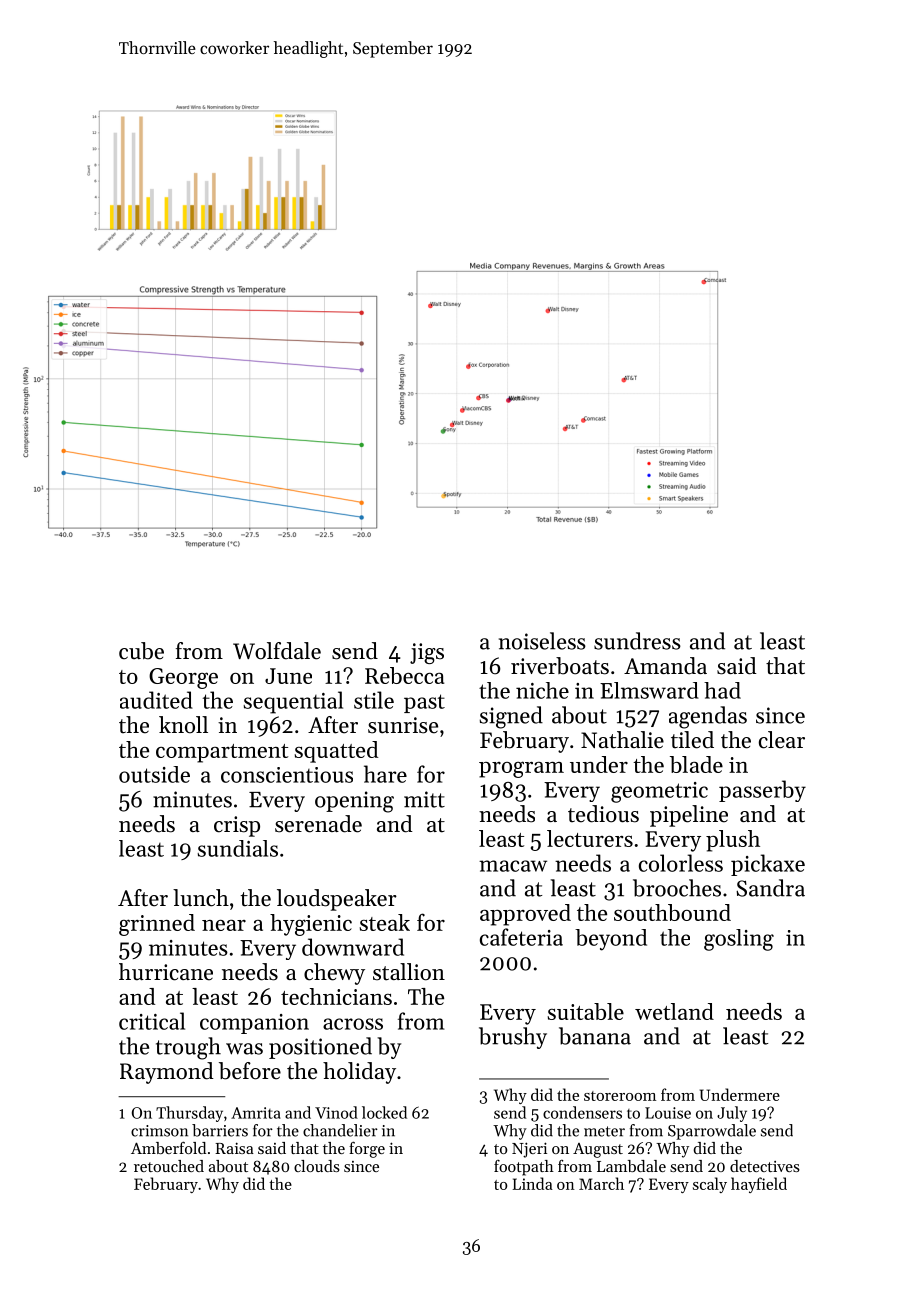  Describe the element at coordinates (156, 700) in the image. I see `audited` at that location.
